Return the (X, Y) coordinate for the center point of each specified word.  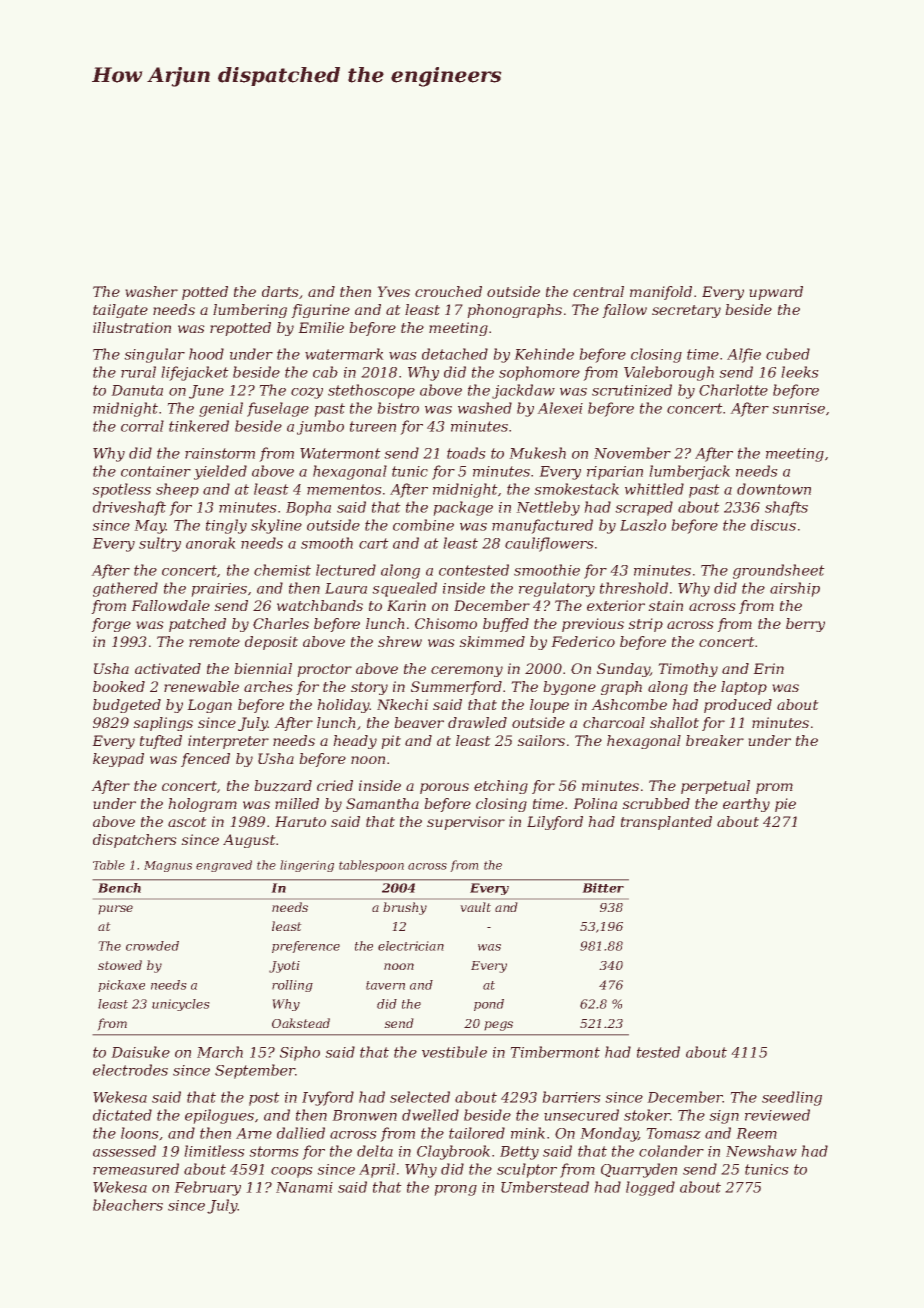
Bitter (603, 888)
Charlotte (733, 390)
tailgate (120, 311)
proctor (324, 670)
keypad (118, 760)
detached (455, 354)
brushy (405, 908)
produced (738, 706)
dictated (122, 1115)
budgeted (127, 706)
